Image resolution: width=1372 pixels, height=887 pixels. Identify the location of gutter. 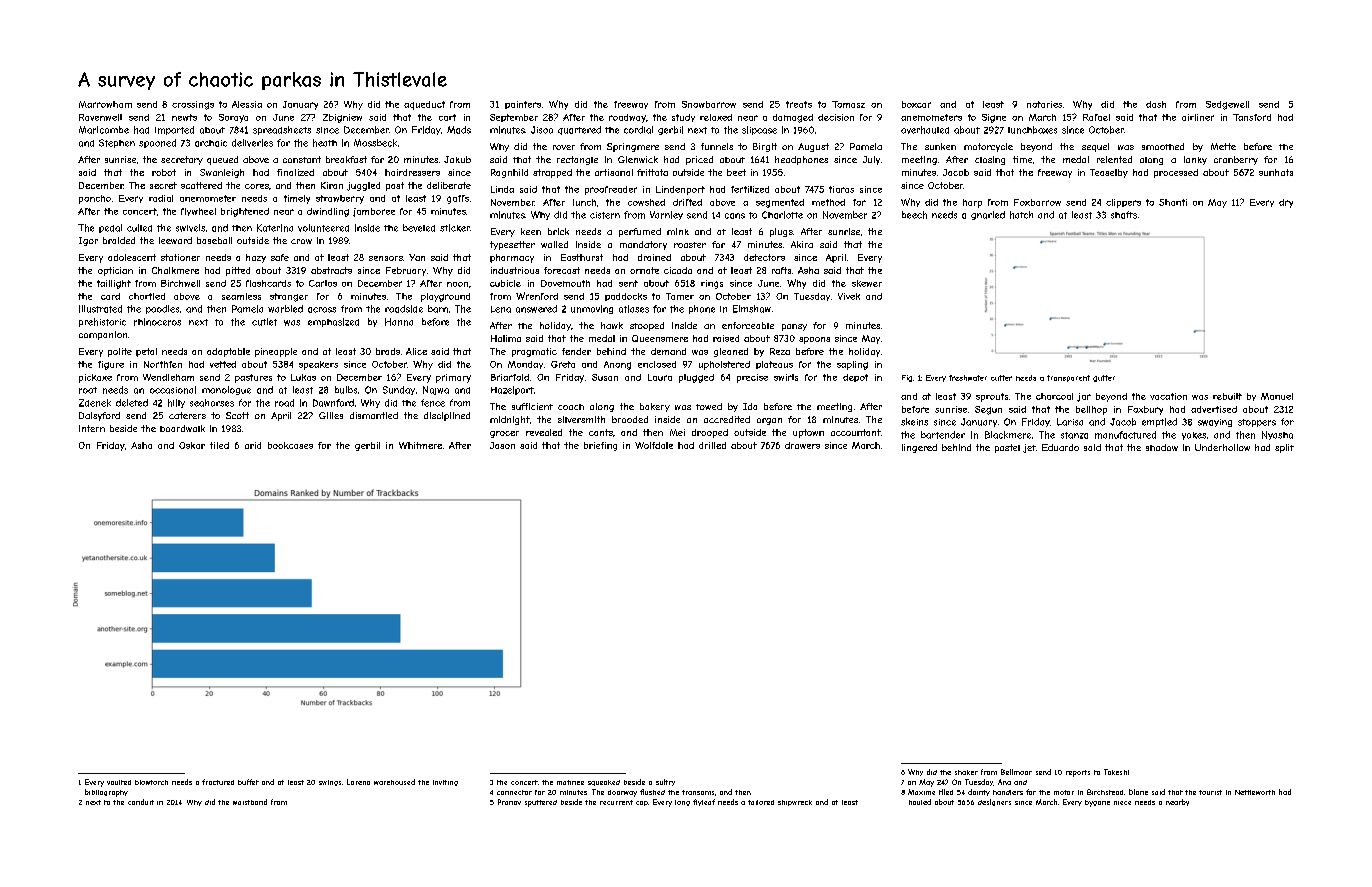
(1104, 378).
